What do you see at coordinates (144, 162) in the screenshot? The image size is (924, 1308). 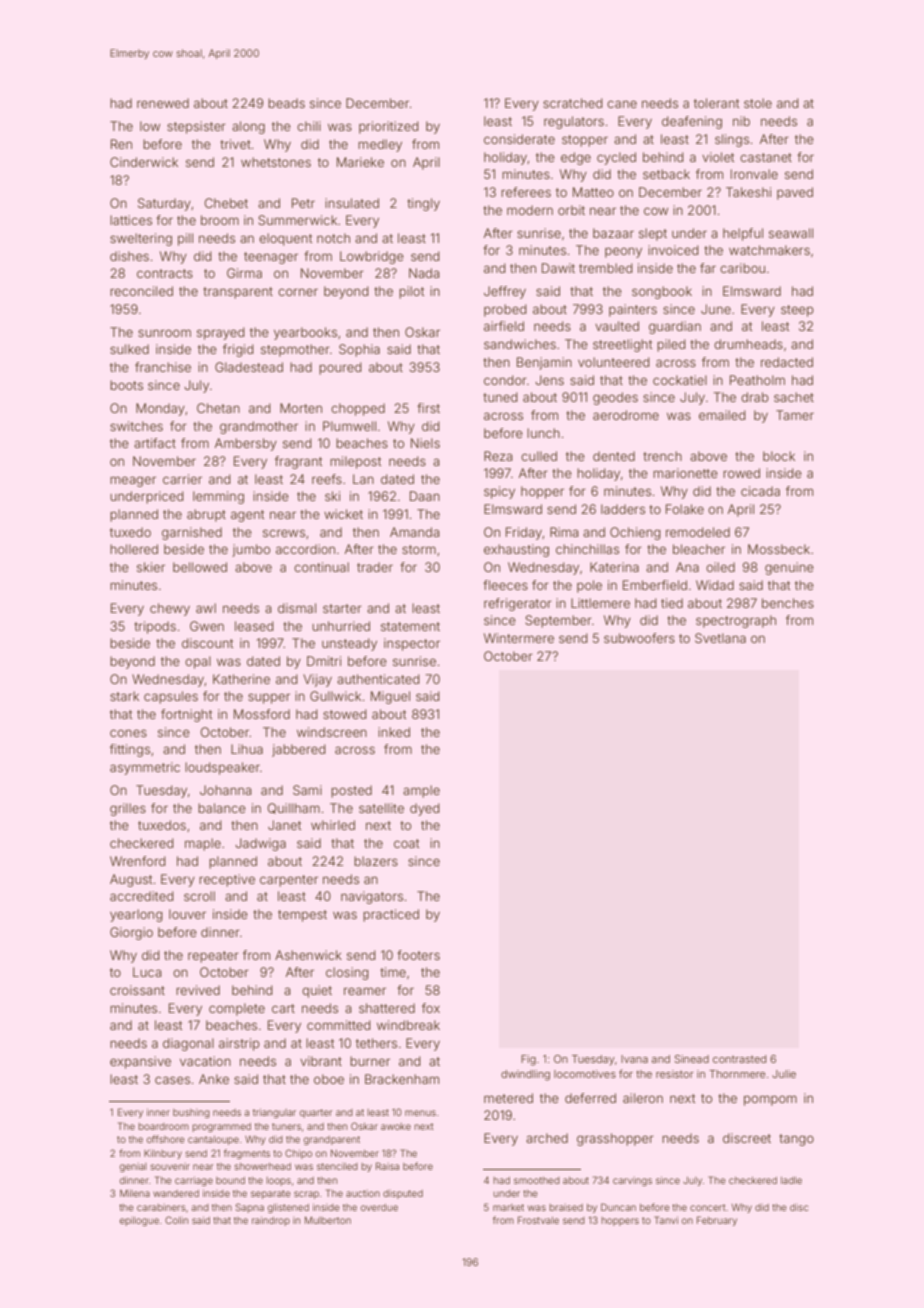 I see `Cinderwick` at bounding box center [144, 162].
